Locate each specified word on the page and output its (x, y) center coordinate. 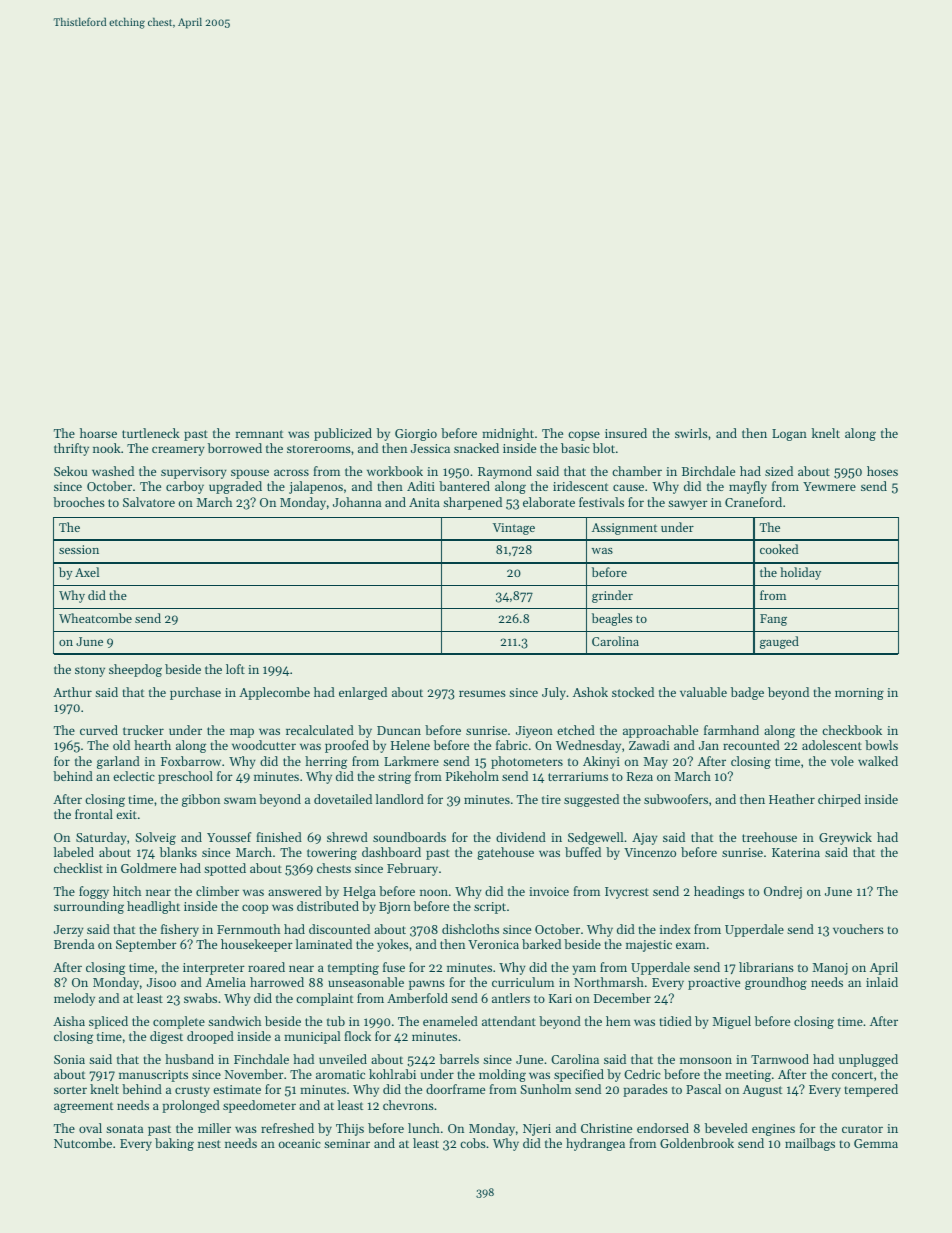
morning (859, 694)
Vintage (514, 529)
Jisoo (161, 982)
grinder (612, 596)
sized (779, 471)
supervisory (194, 473)
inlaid (882, 982)
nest (209, 1144)
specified (579, 1075)
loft (235, 669)
